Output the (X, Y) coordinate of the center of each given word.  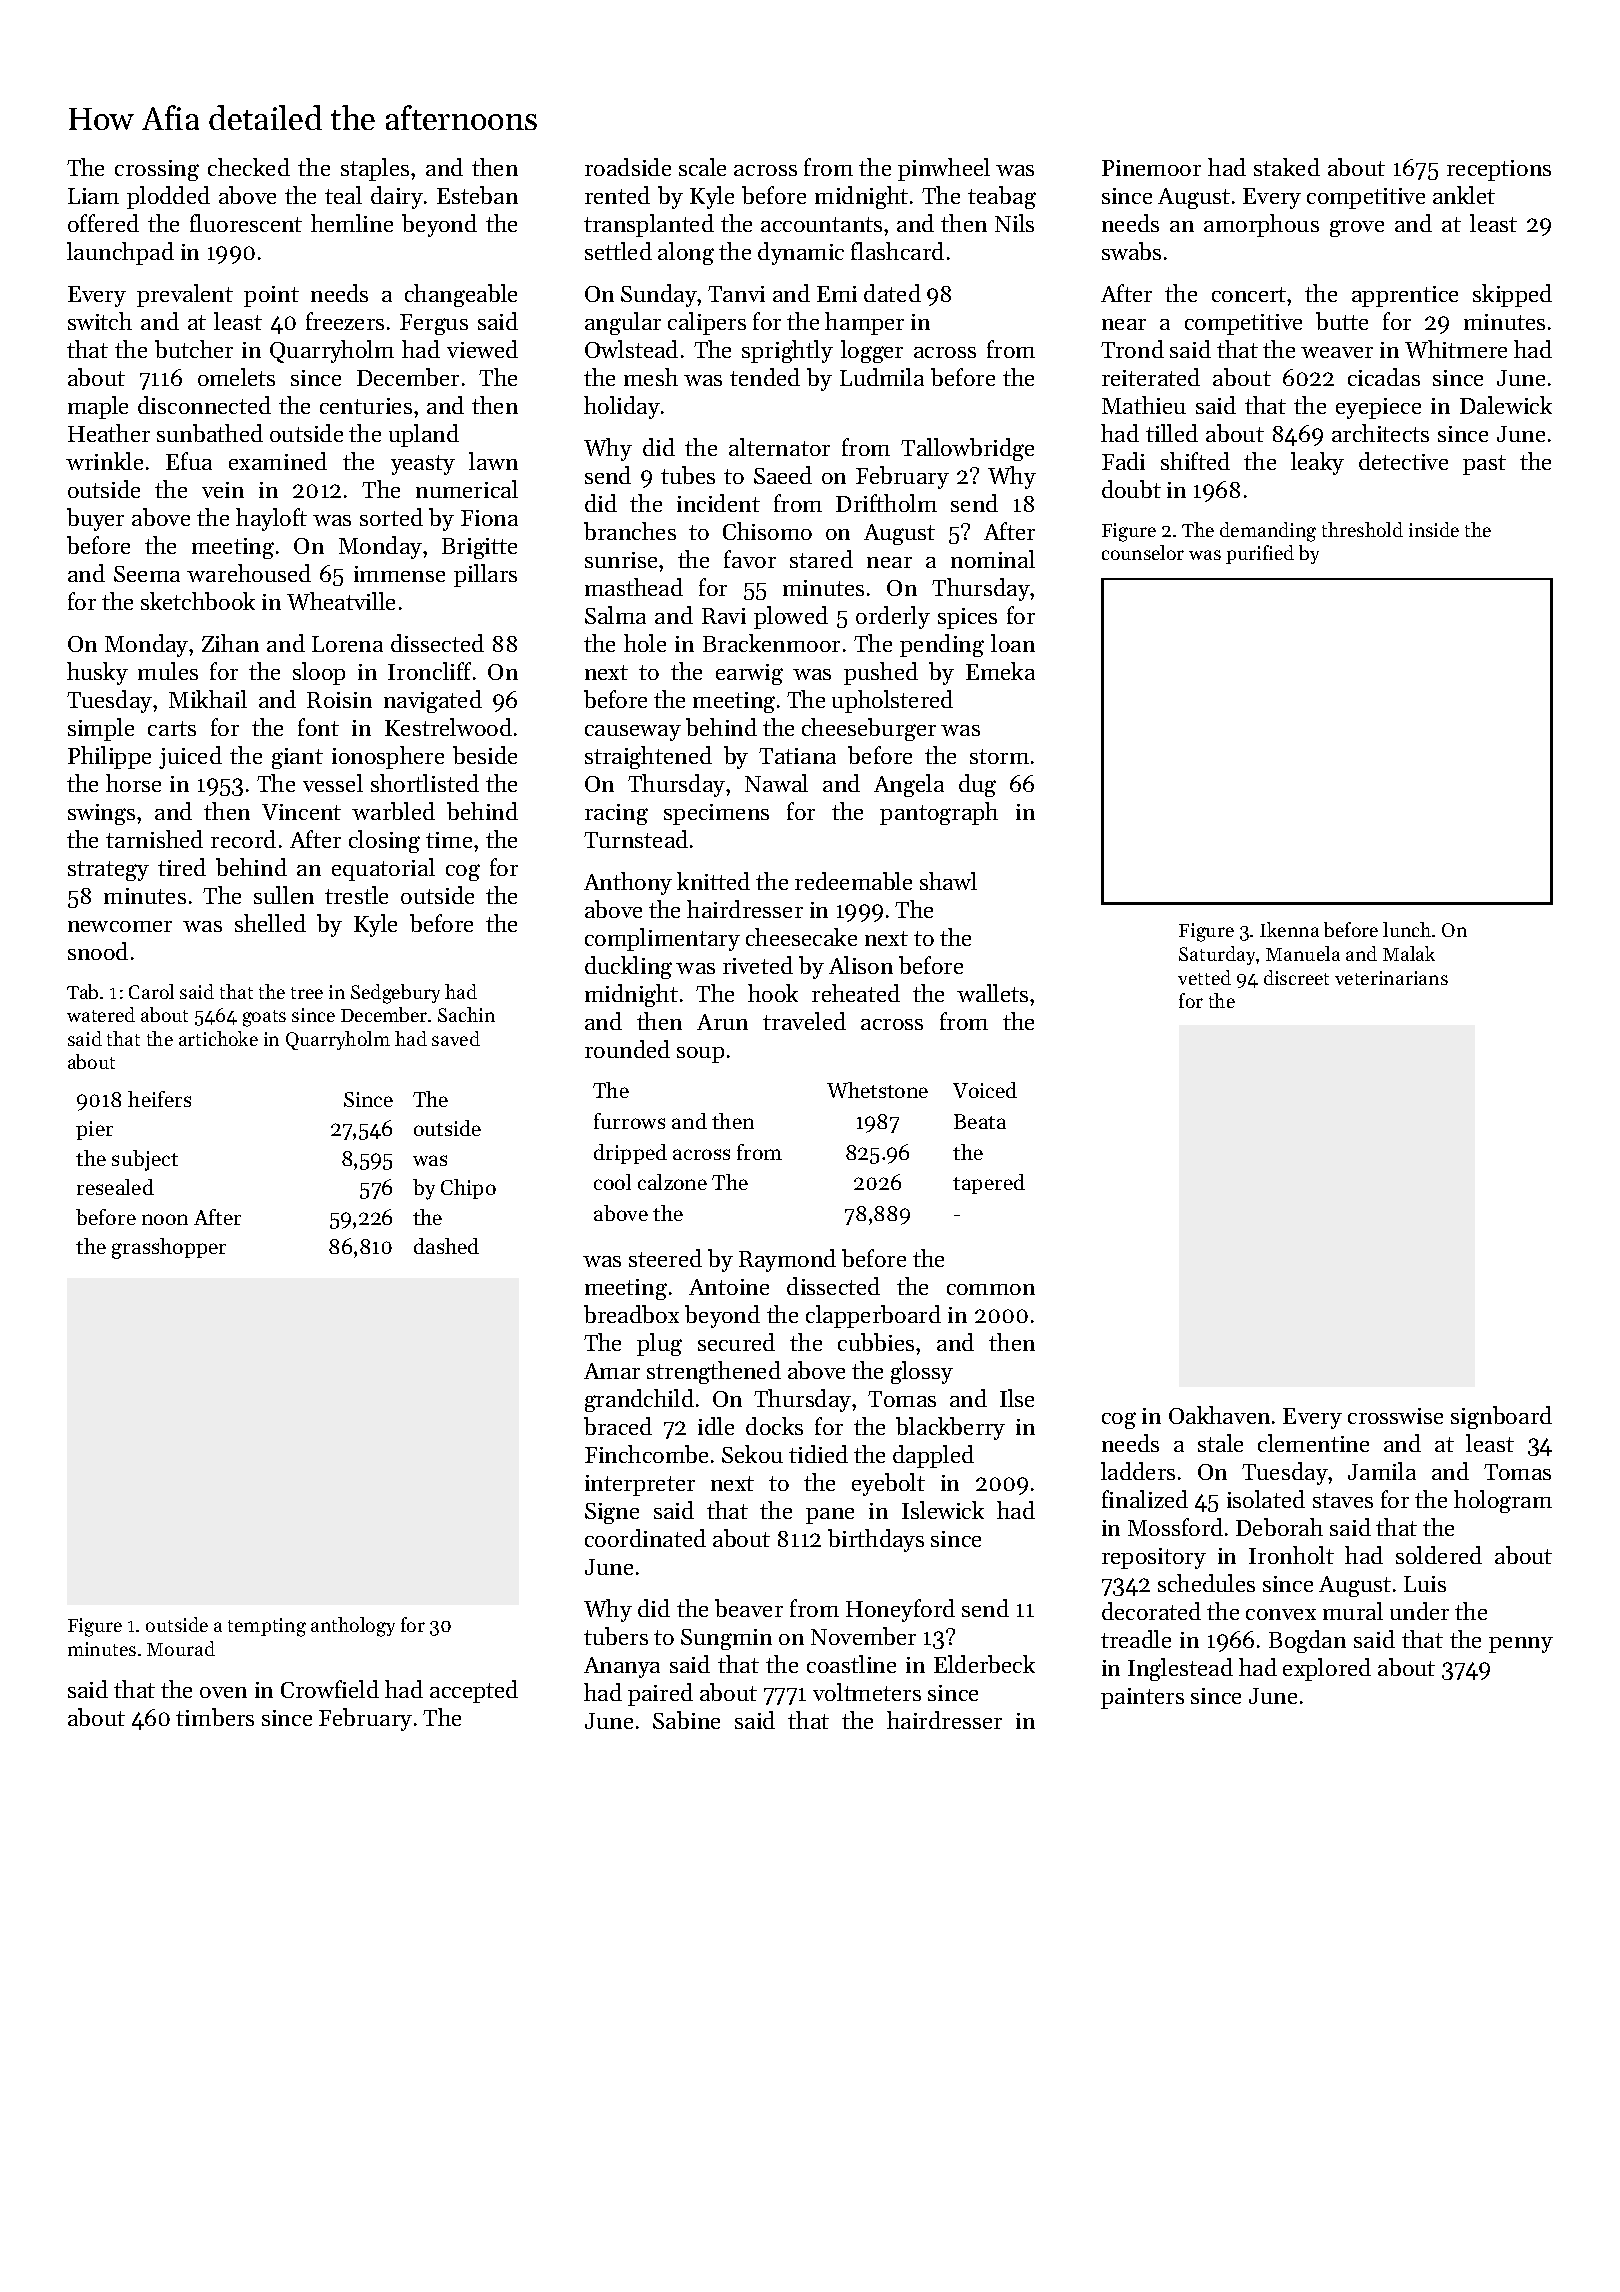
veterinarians (1391, 978)
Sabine (686, 1720)
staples (375, 169)
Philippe (109, 757)
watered (101, 1014)
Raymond (787, 1260)
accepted (474, 1691)
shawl (948, 881)
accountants (821, 224)
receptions (1499, 170)
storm (999, 756)
